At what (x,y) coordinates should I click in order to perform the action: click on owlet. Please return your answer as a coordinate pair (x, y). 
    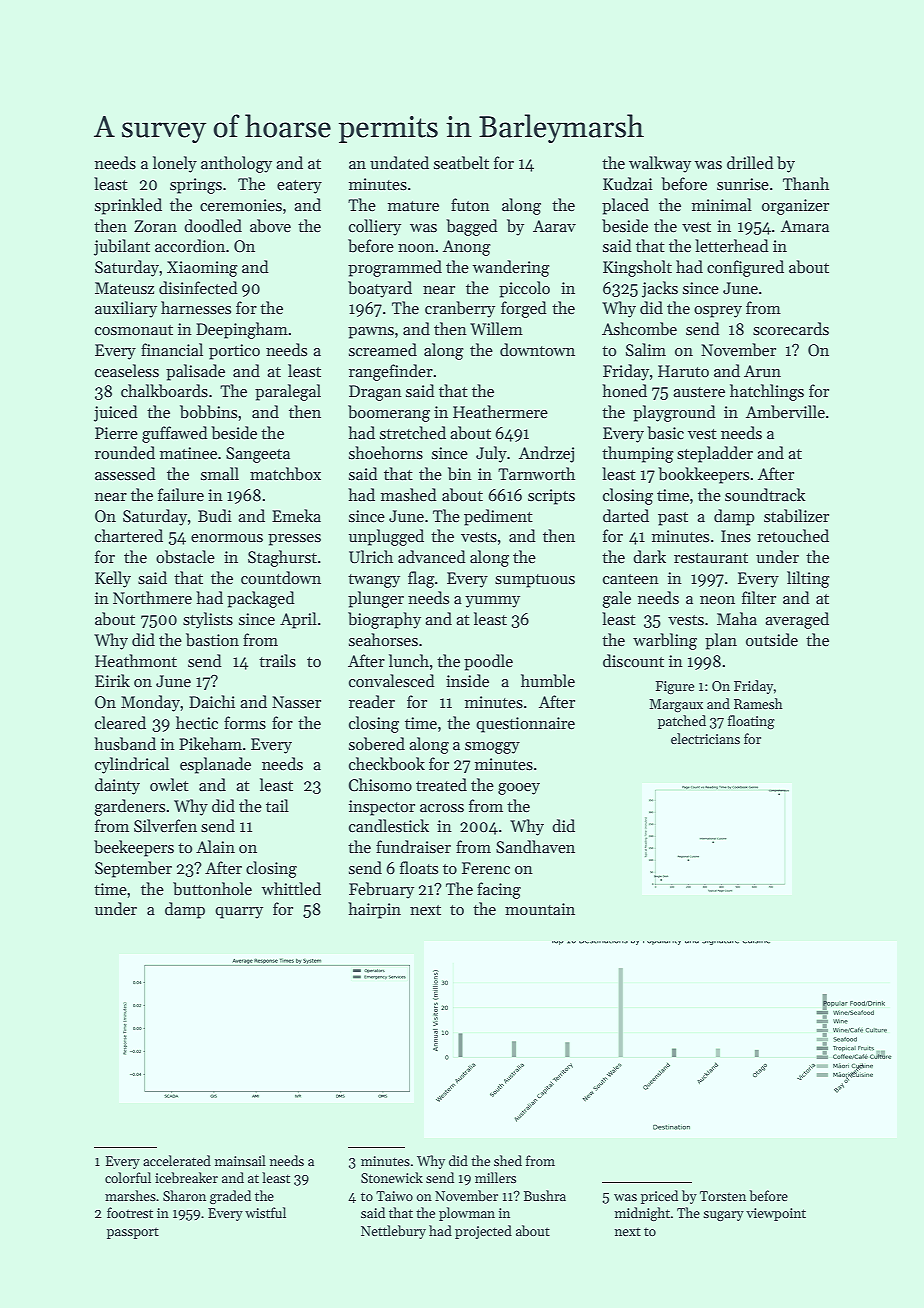
    Looking at the image, I should click on (169, 784).
